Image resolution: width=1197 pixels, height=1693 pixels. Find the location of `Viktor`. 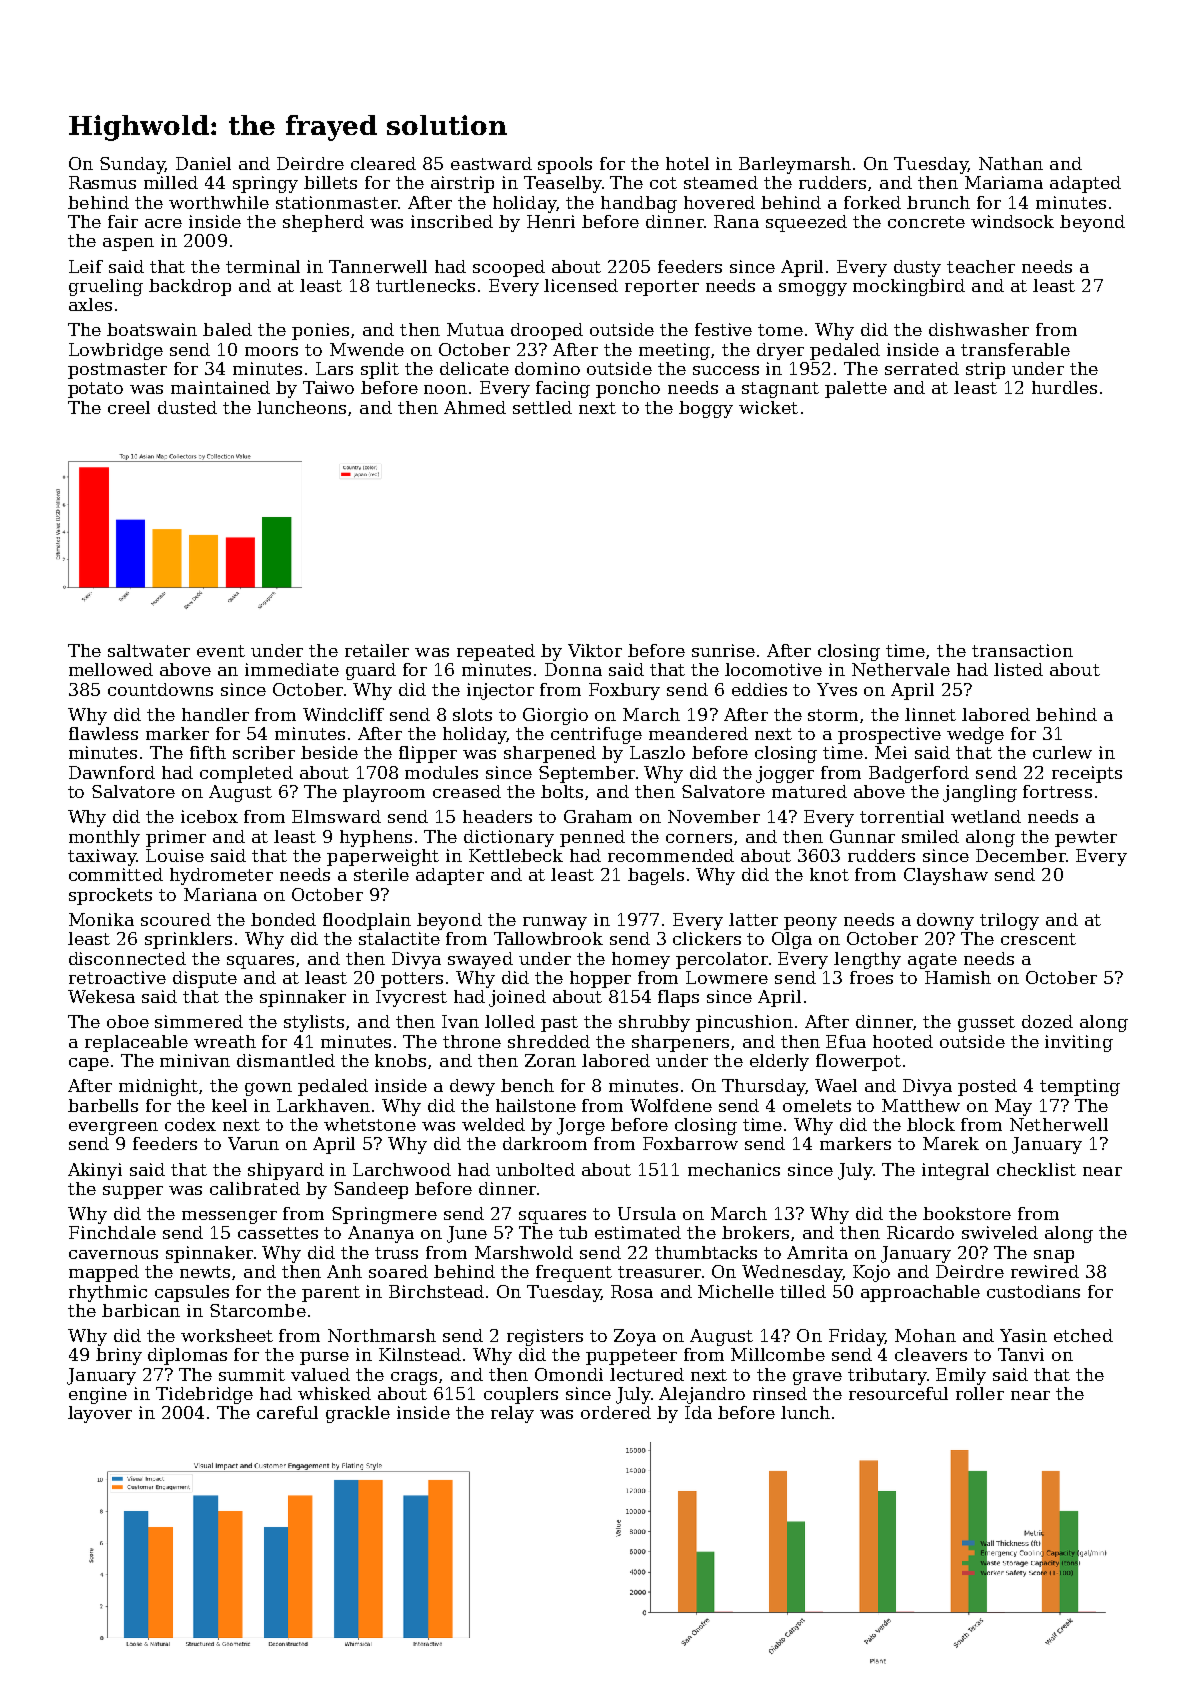

Viktor is located at coordinates (595, 650).
